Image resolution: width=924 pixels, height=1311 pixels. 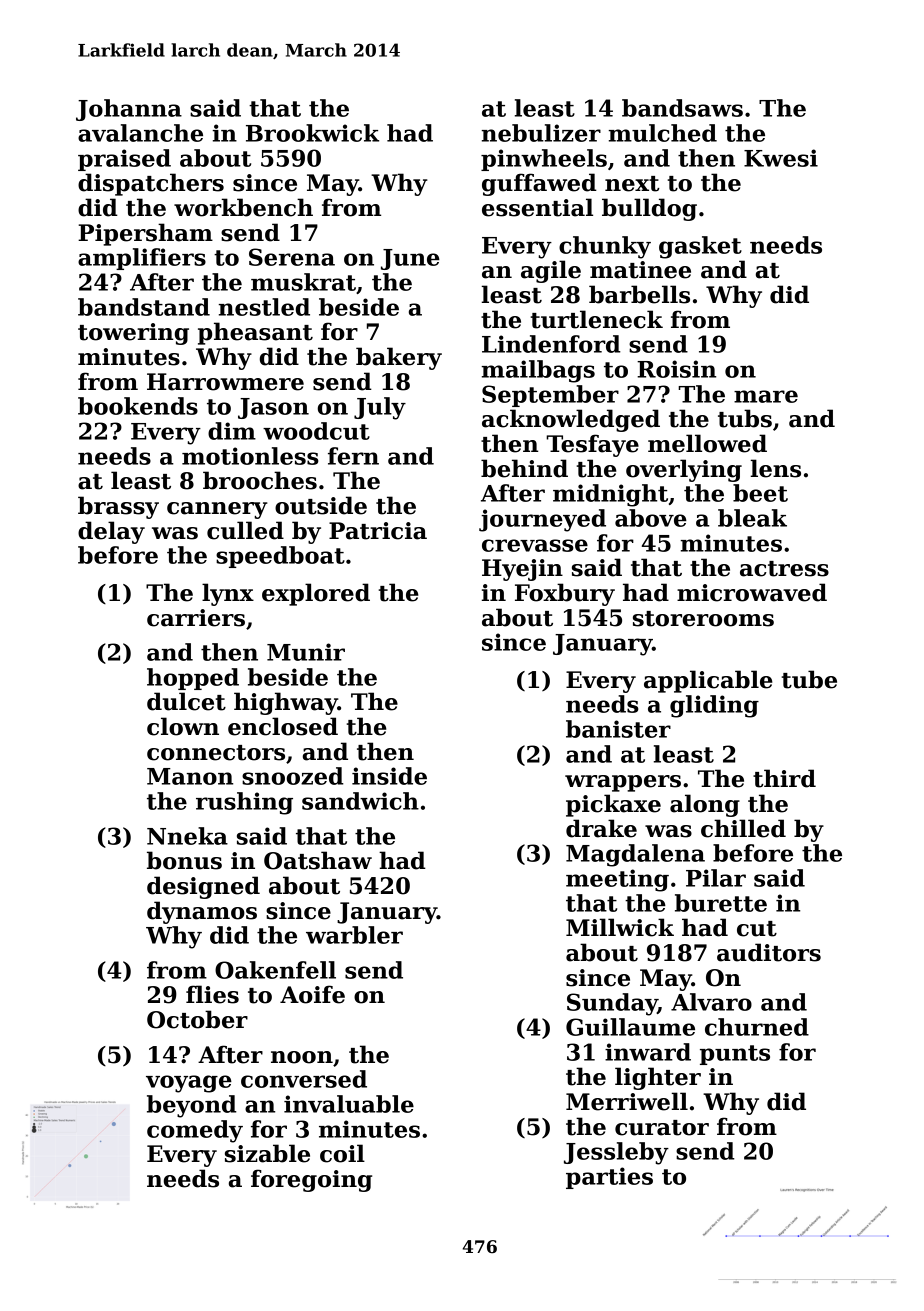 What do you see at coordinates (283, 726) in the screenshot?
I see `enclosed` at bounding box center [283, 726].
